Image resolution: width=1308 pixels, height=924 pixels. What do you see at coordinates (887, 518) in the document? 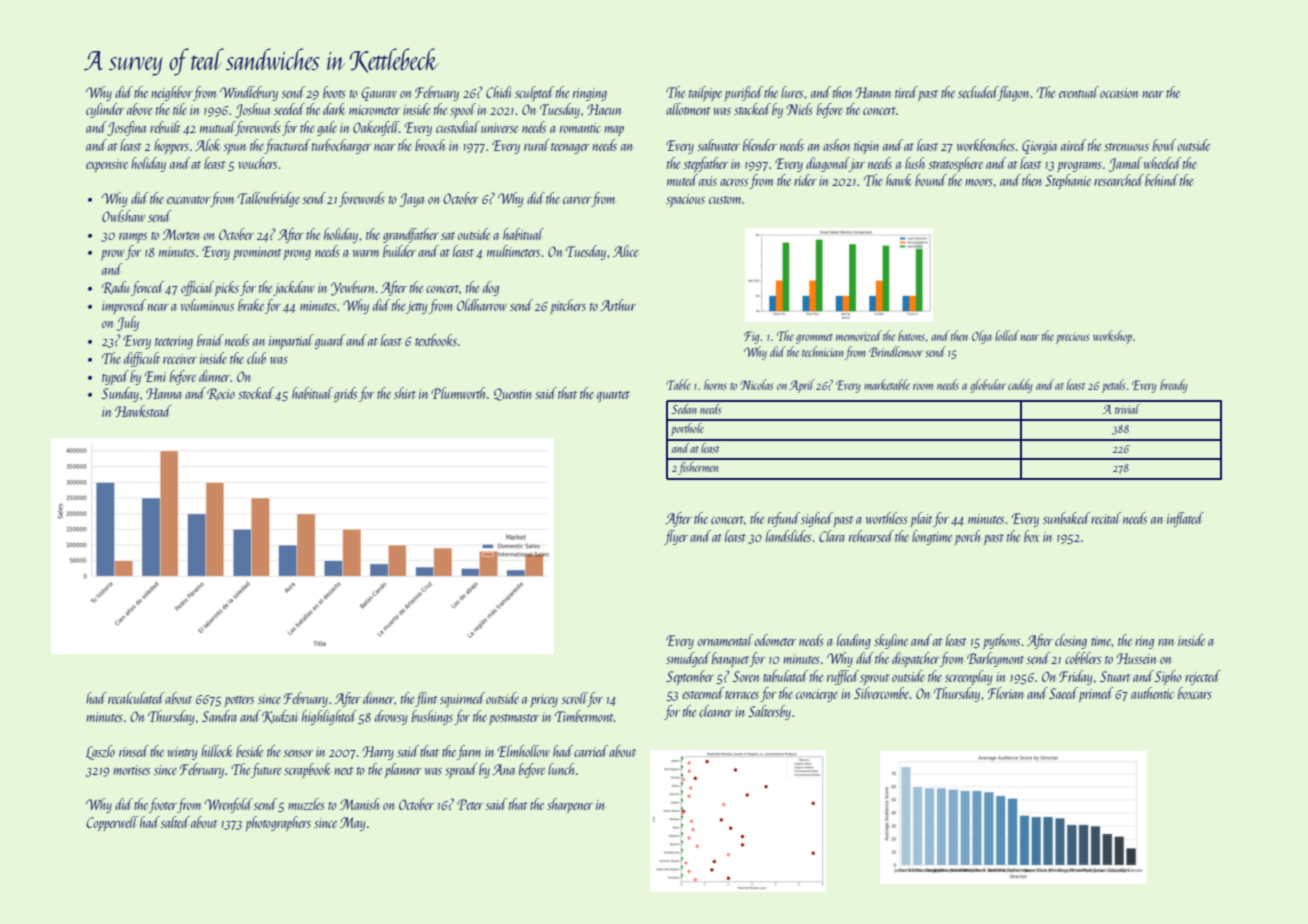
I see `worthless` at bounding box center [887, 518].
